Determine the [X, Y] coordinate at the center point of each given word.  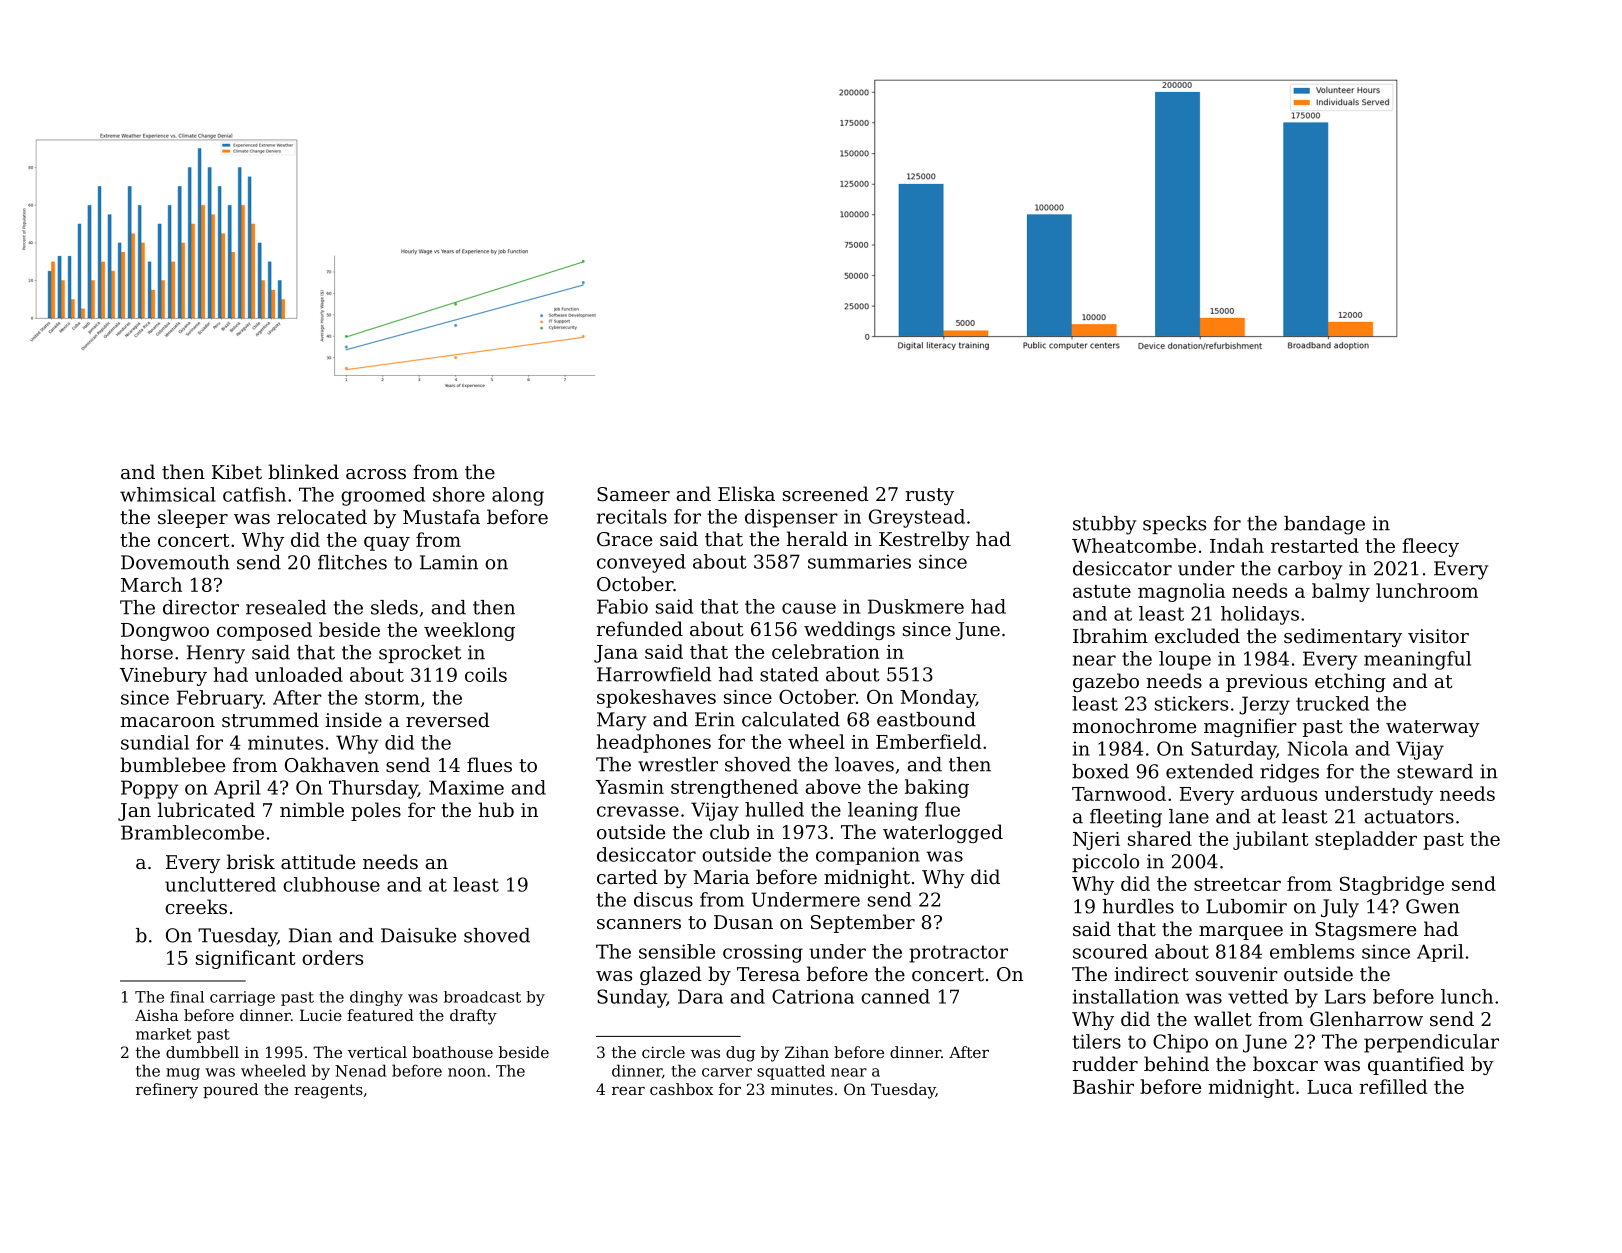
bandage [1324, 525]
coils [486, 674]
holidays [1260, 615]
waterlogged [943, 833]
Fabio [622, 606]
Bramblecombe [192, 832]
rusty [929, 496]
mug [183, 1074]
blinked [303, 471]
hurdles [1138, 906]
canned [895, 996]
